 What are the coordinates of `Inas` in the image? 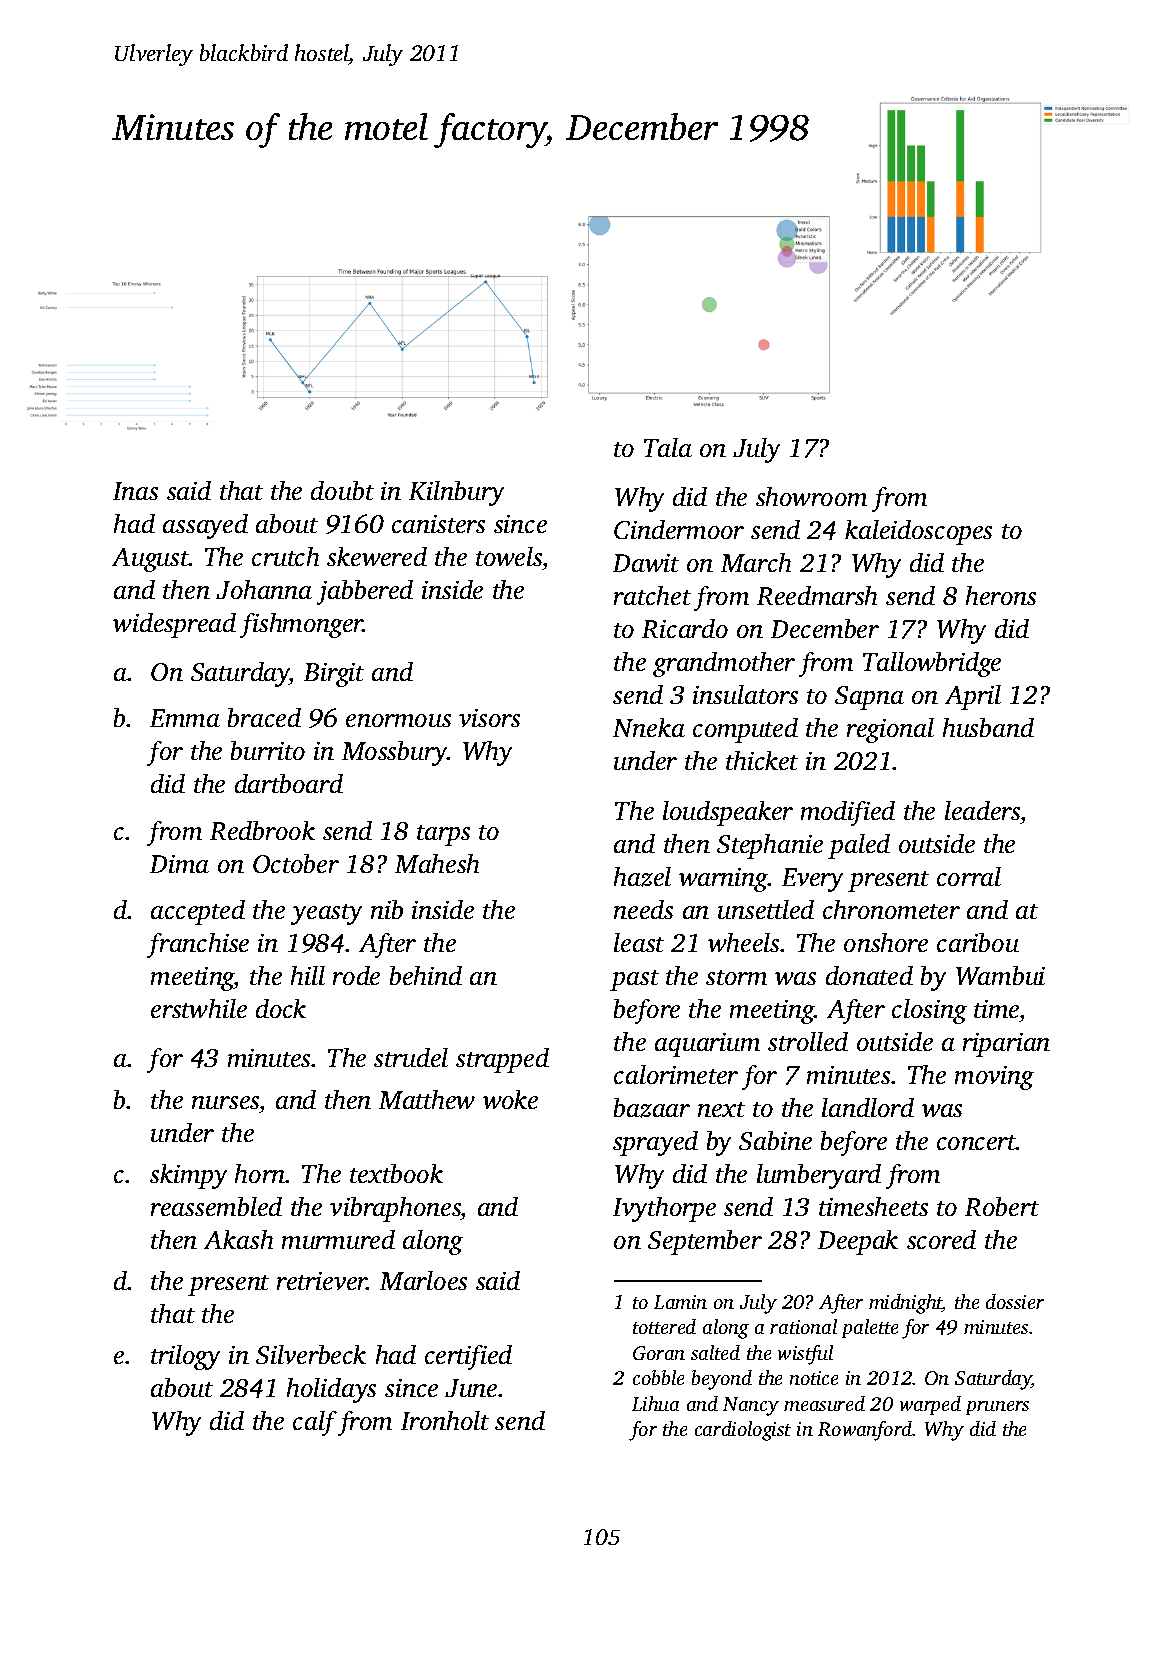 It's located at (135, 491).
